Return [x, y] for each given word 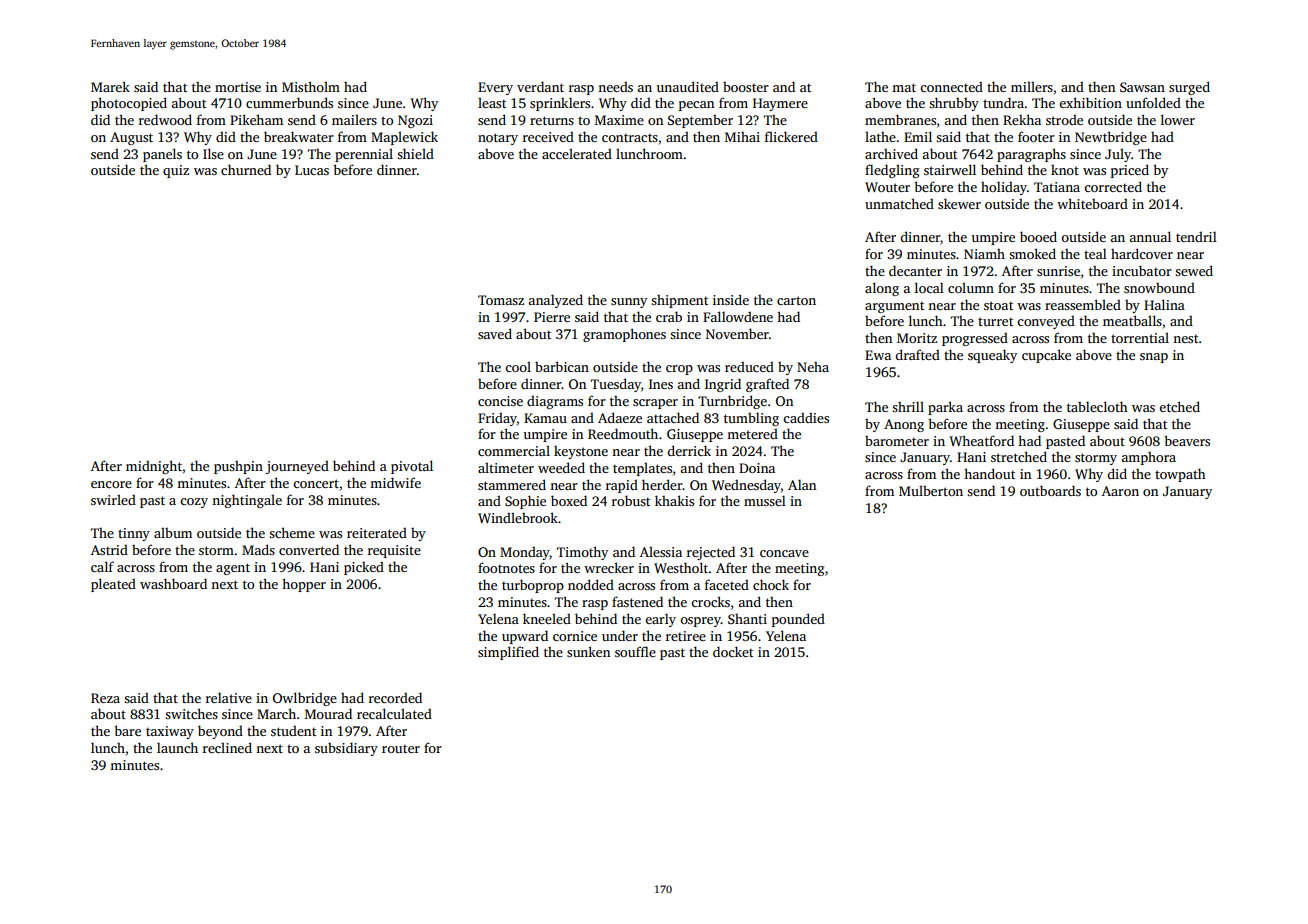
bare [127, 730]
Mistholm [311, 86]
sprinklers [560, 104]
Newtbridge [1111, 138]
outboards [1050, 490]
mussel [765, 500]
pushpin [238, 467]
